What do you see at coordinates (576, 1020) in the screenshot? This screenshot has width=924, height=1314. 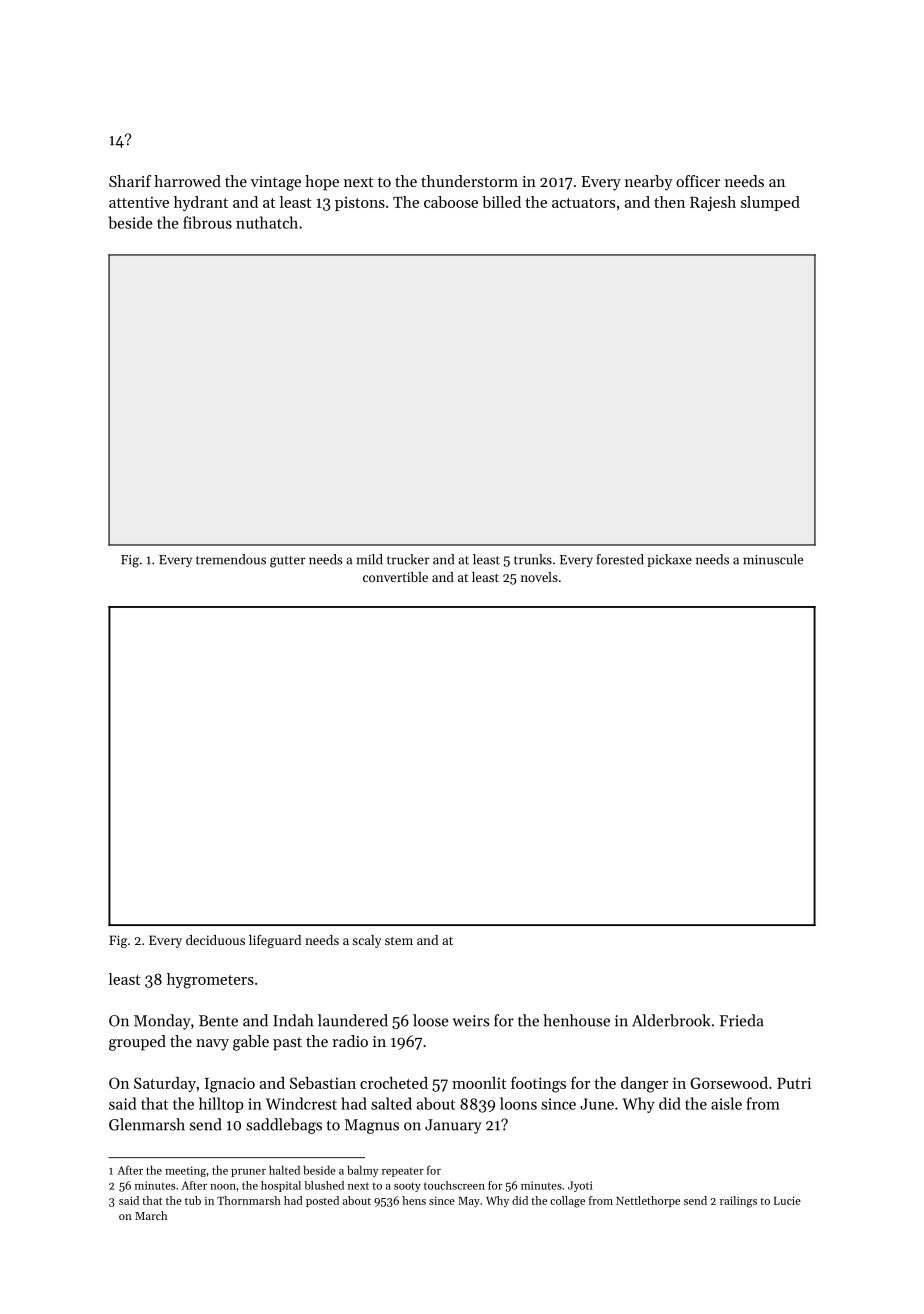 I see `henhouse` at bounding box center [576, 1020].
